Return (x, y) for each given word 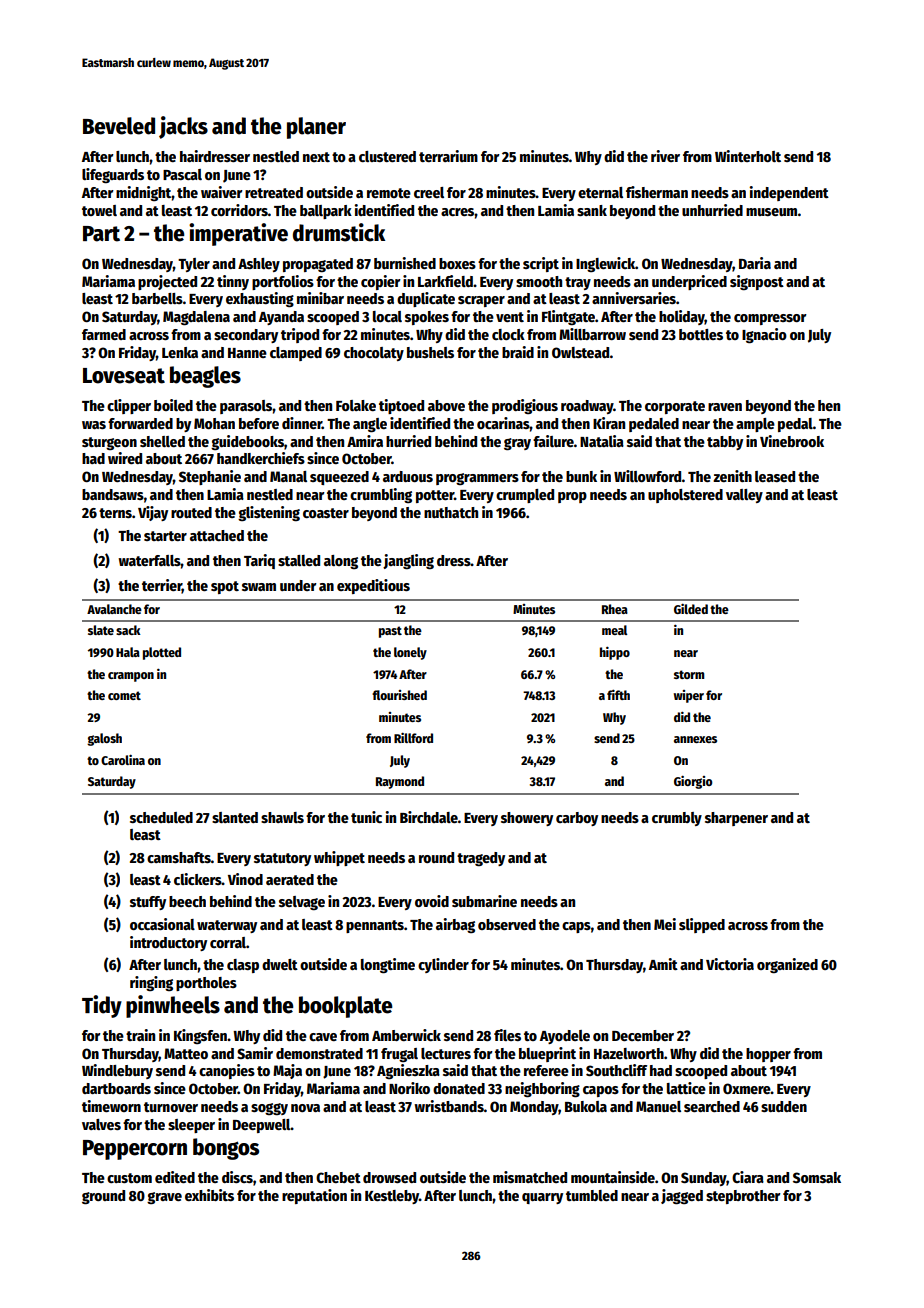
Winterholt (748, 156)
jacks (183, 127)
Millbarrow (592, 334)
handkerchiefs (261, 458)
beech (187, 901)
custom (129, 1178)
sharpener (736, 819)
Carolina (123, 759)
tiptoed (401, 406)
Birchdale (429, 817)
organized (787, 965)
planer (316, 128)
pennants (375, 926)
